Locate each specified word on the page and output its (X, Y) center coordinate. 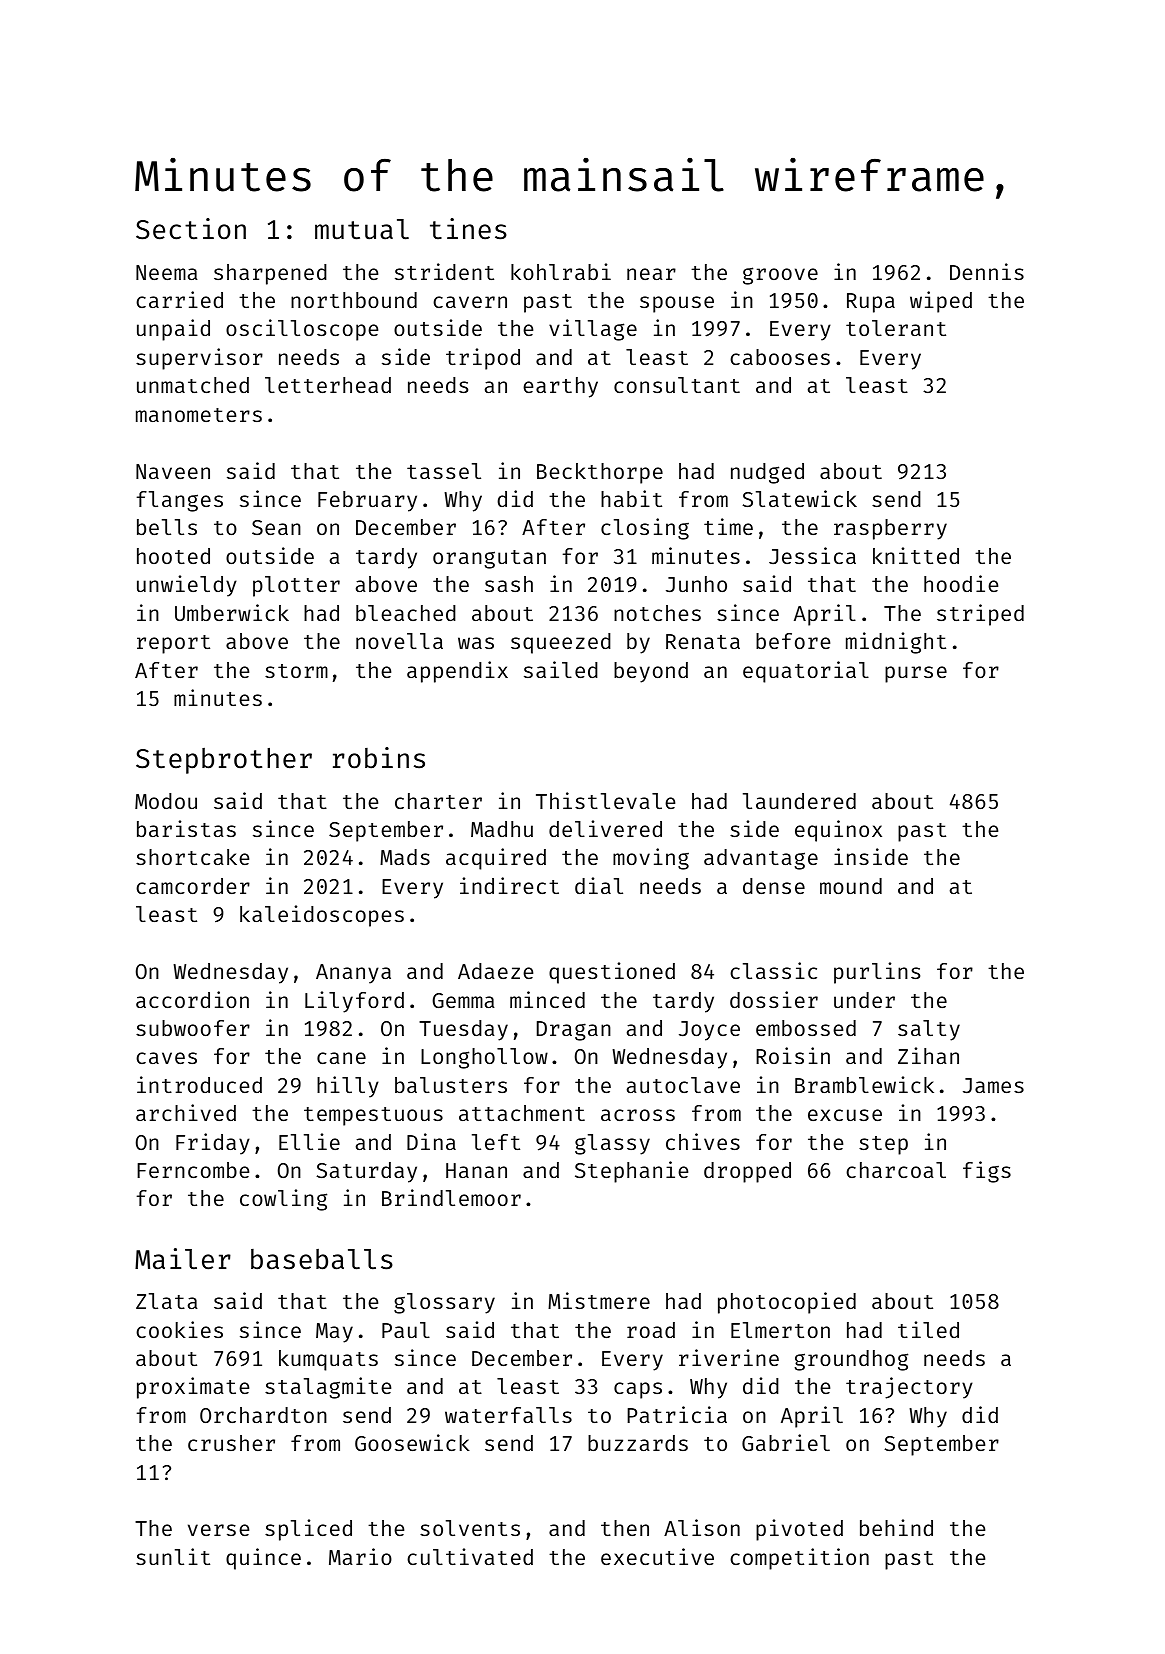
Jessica (812, 555)
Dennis (987, 271)
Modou (166, 801)
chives (703, 1141)
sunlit (173, 1556)
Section (191, 229)
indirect (509, 885)
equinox (838, 831)
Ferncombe (193, 1170)
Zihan (928, 1055)
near (651, 274)
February (367, 501)
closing (645, 529)
